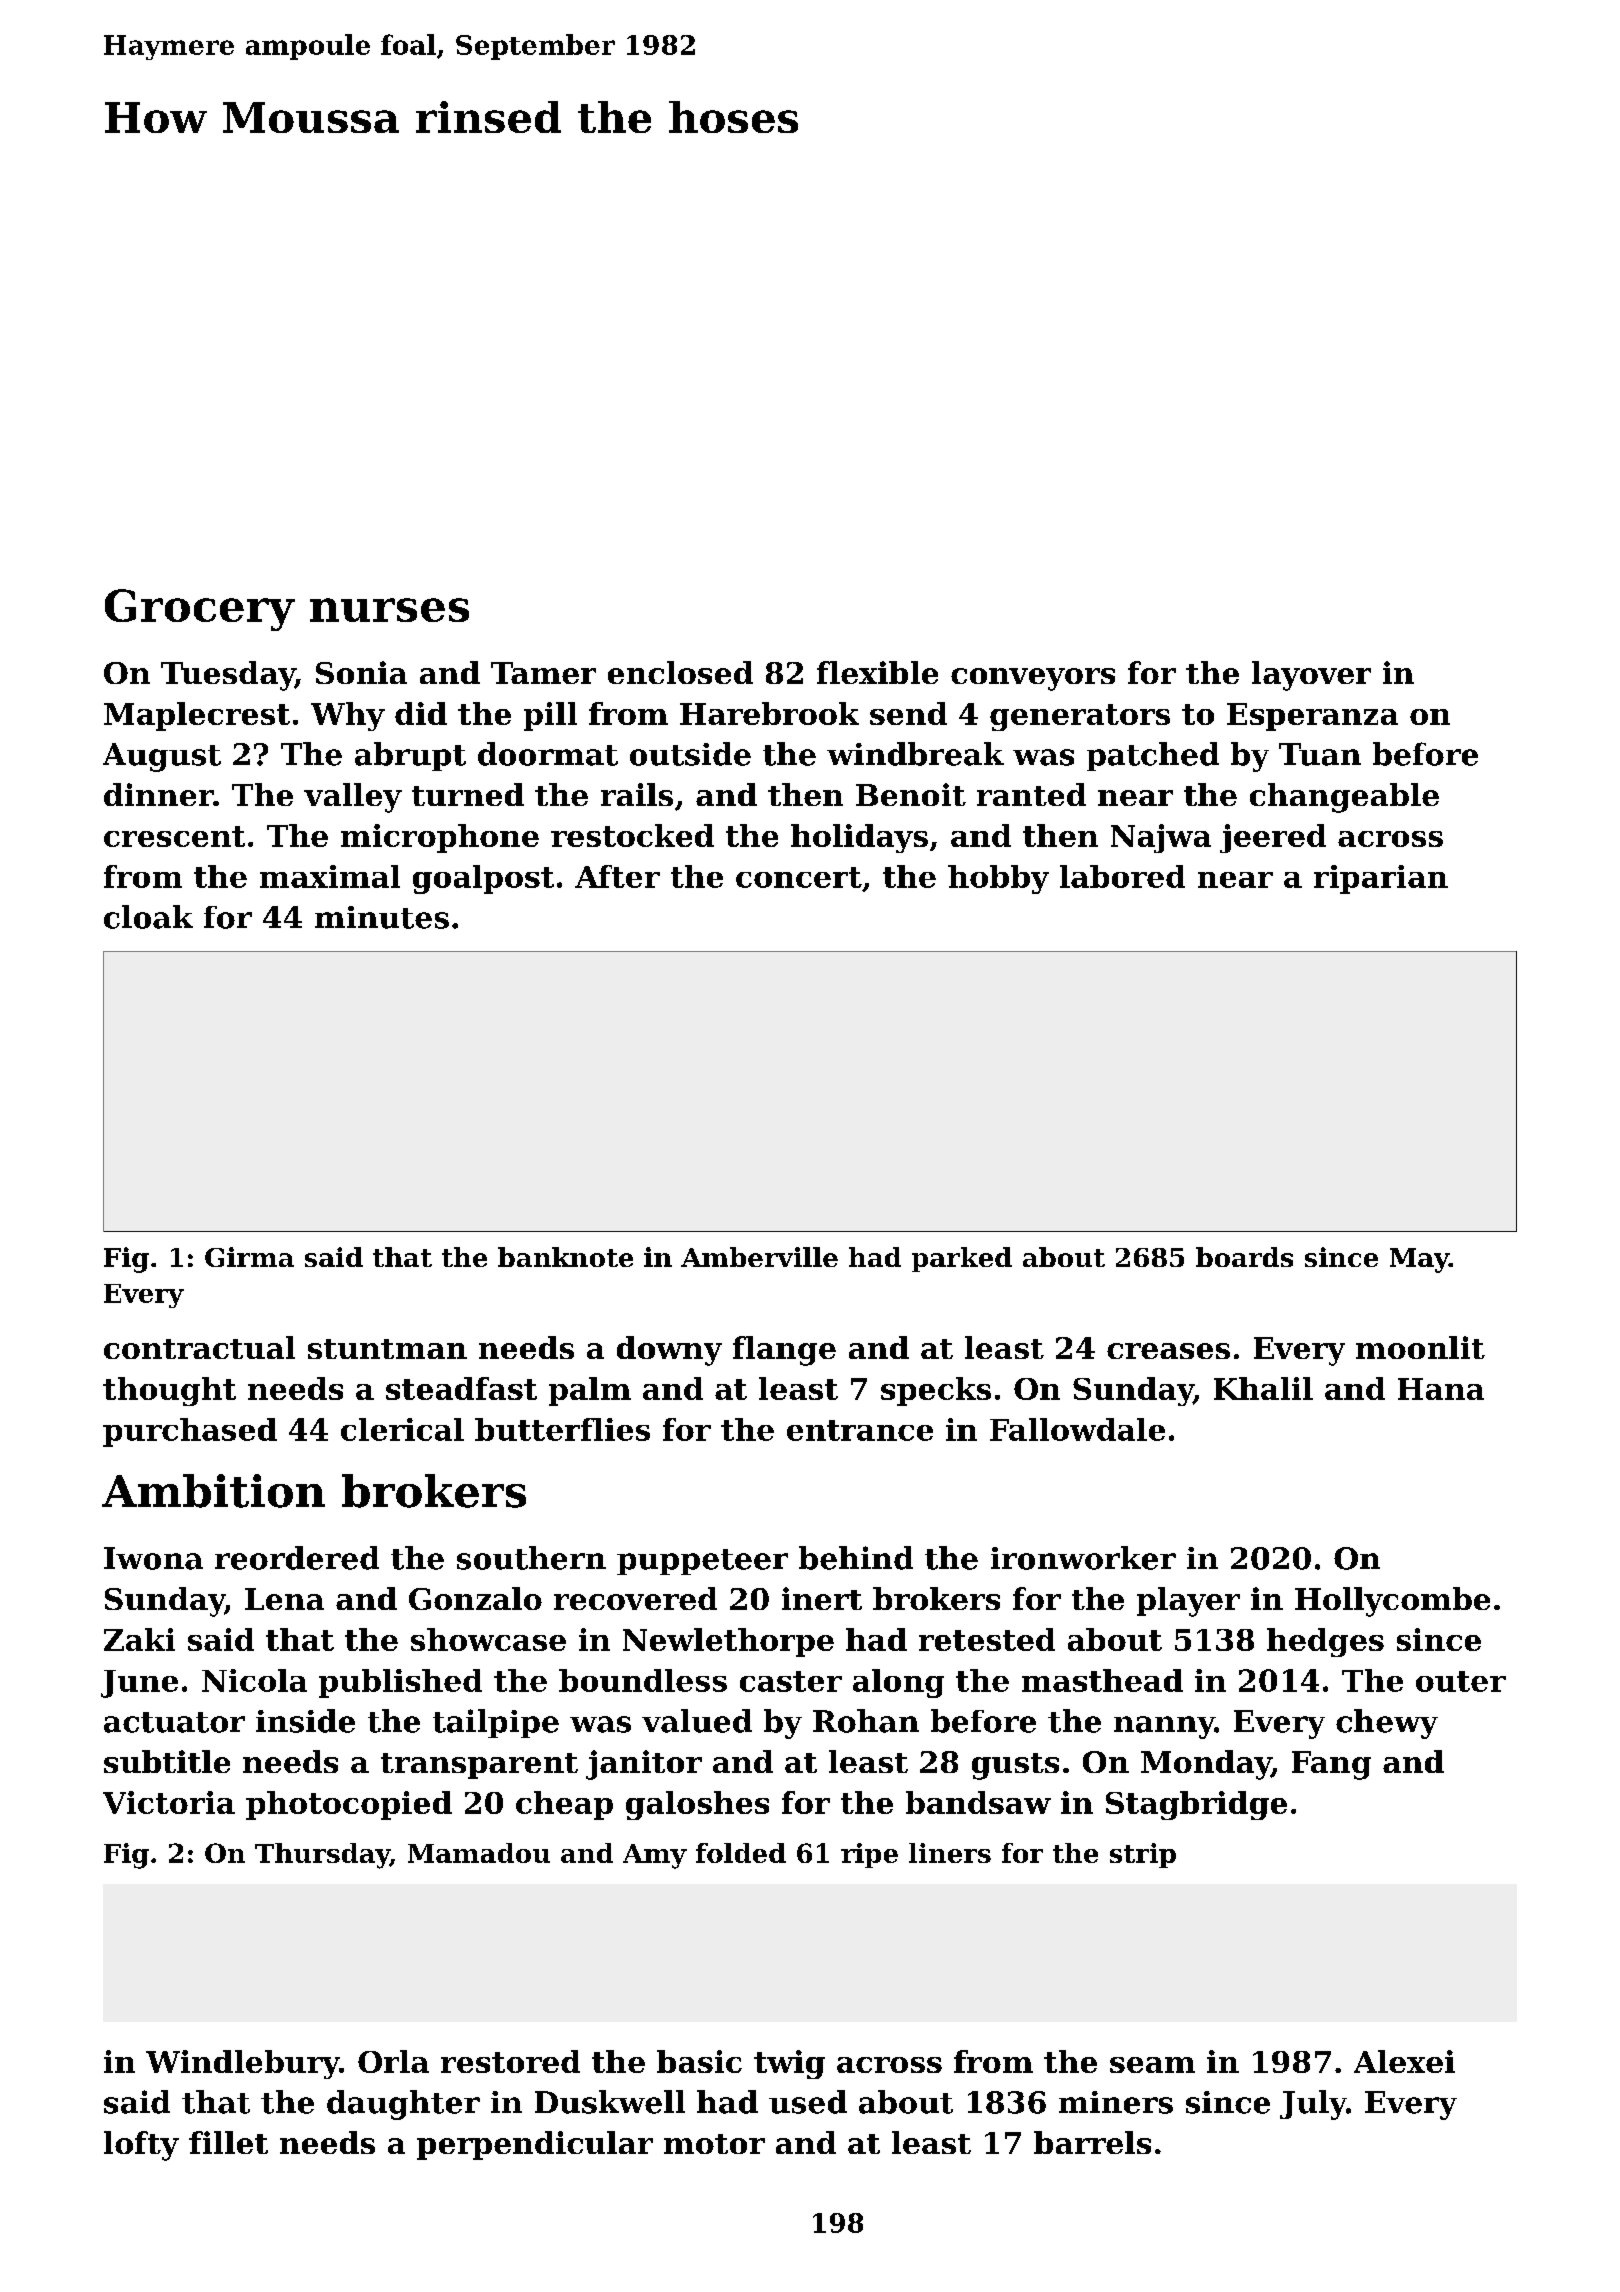 The height and width of the page is (2292, 1620). I want to click on Alexei, so click(1404, 2061).
